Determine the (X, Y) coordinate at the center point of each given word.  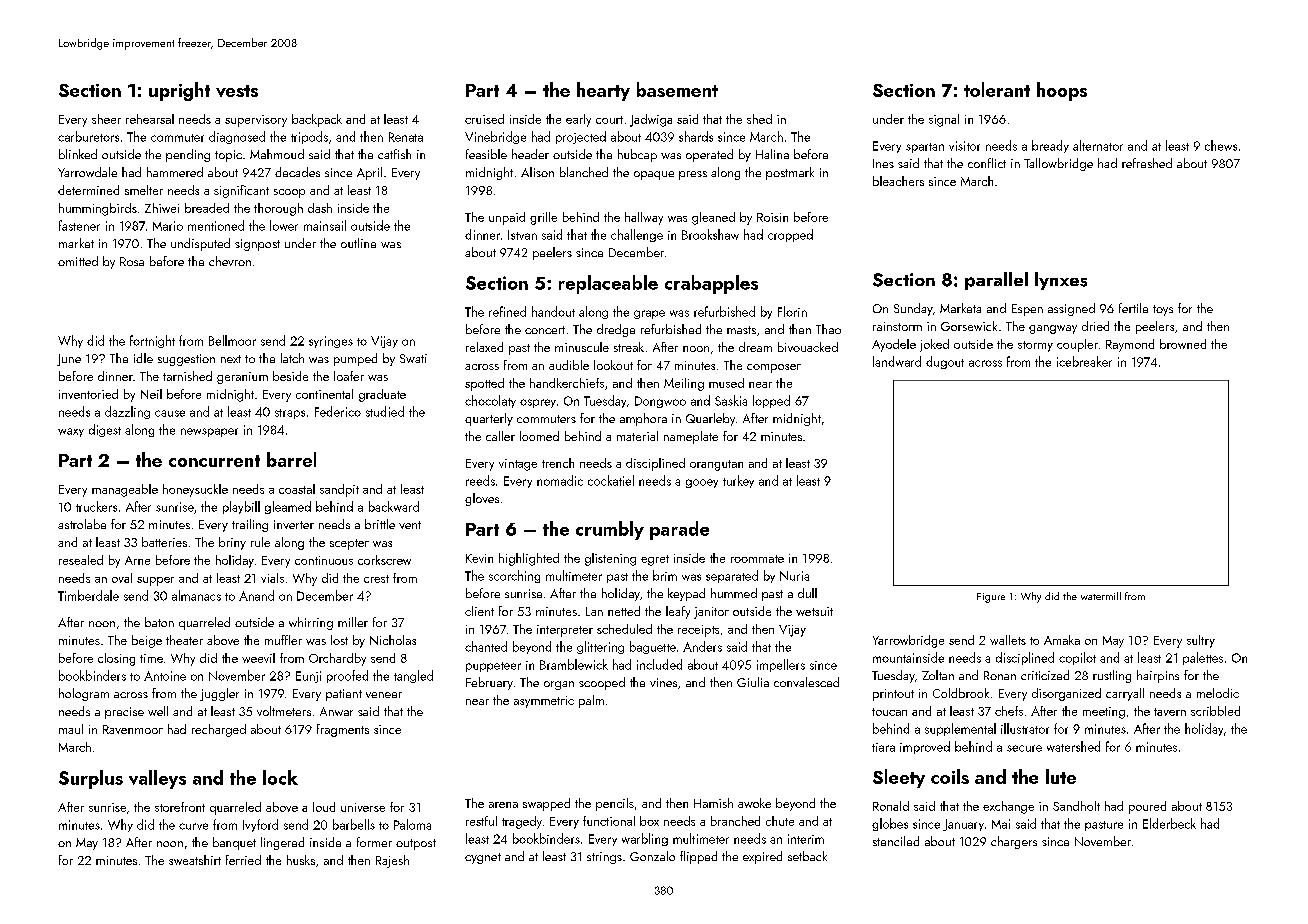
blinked (78, 154)
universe (363, 807)
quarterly (489, 419)
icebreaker (1084, 361)
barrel (291, 459)
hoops (1062, 91)
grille (543, 218)
